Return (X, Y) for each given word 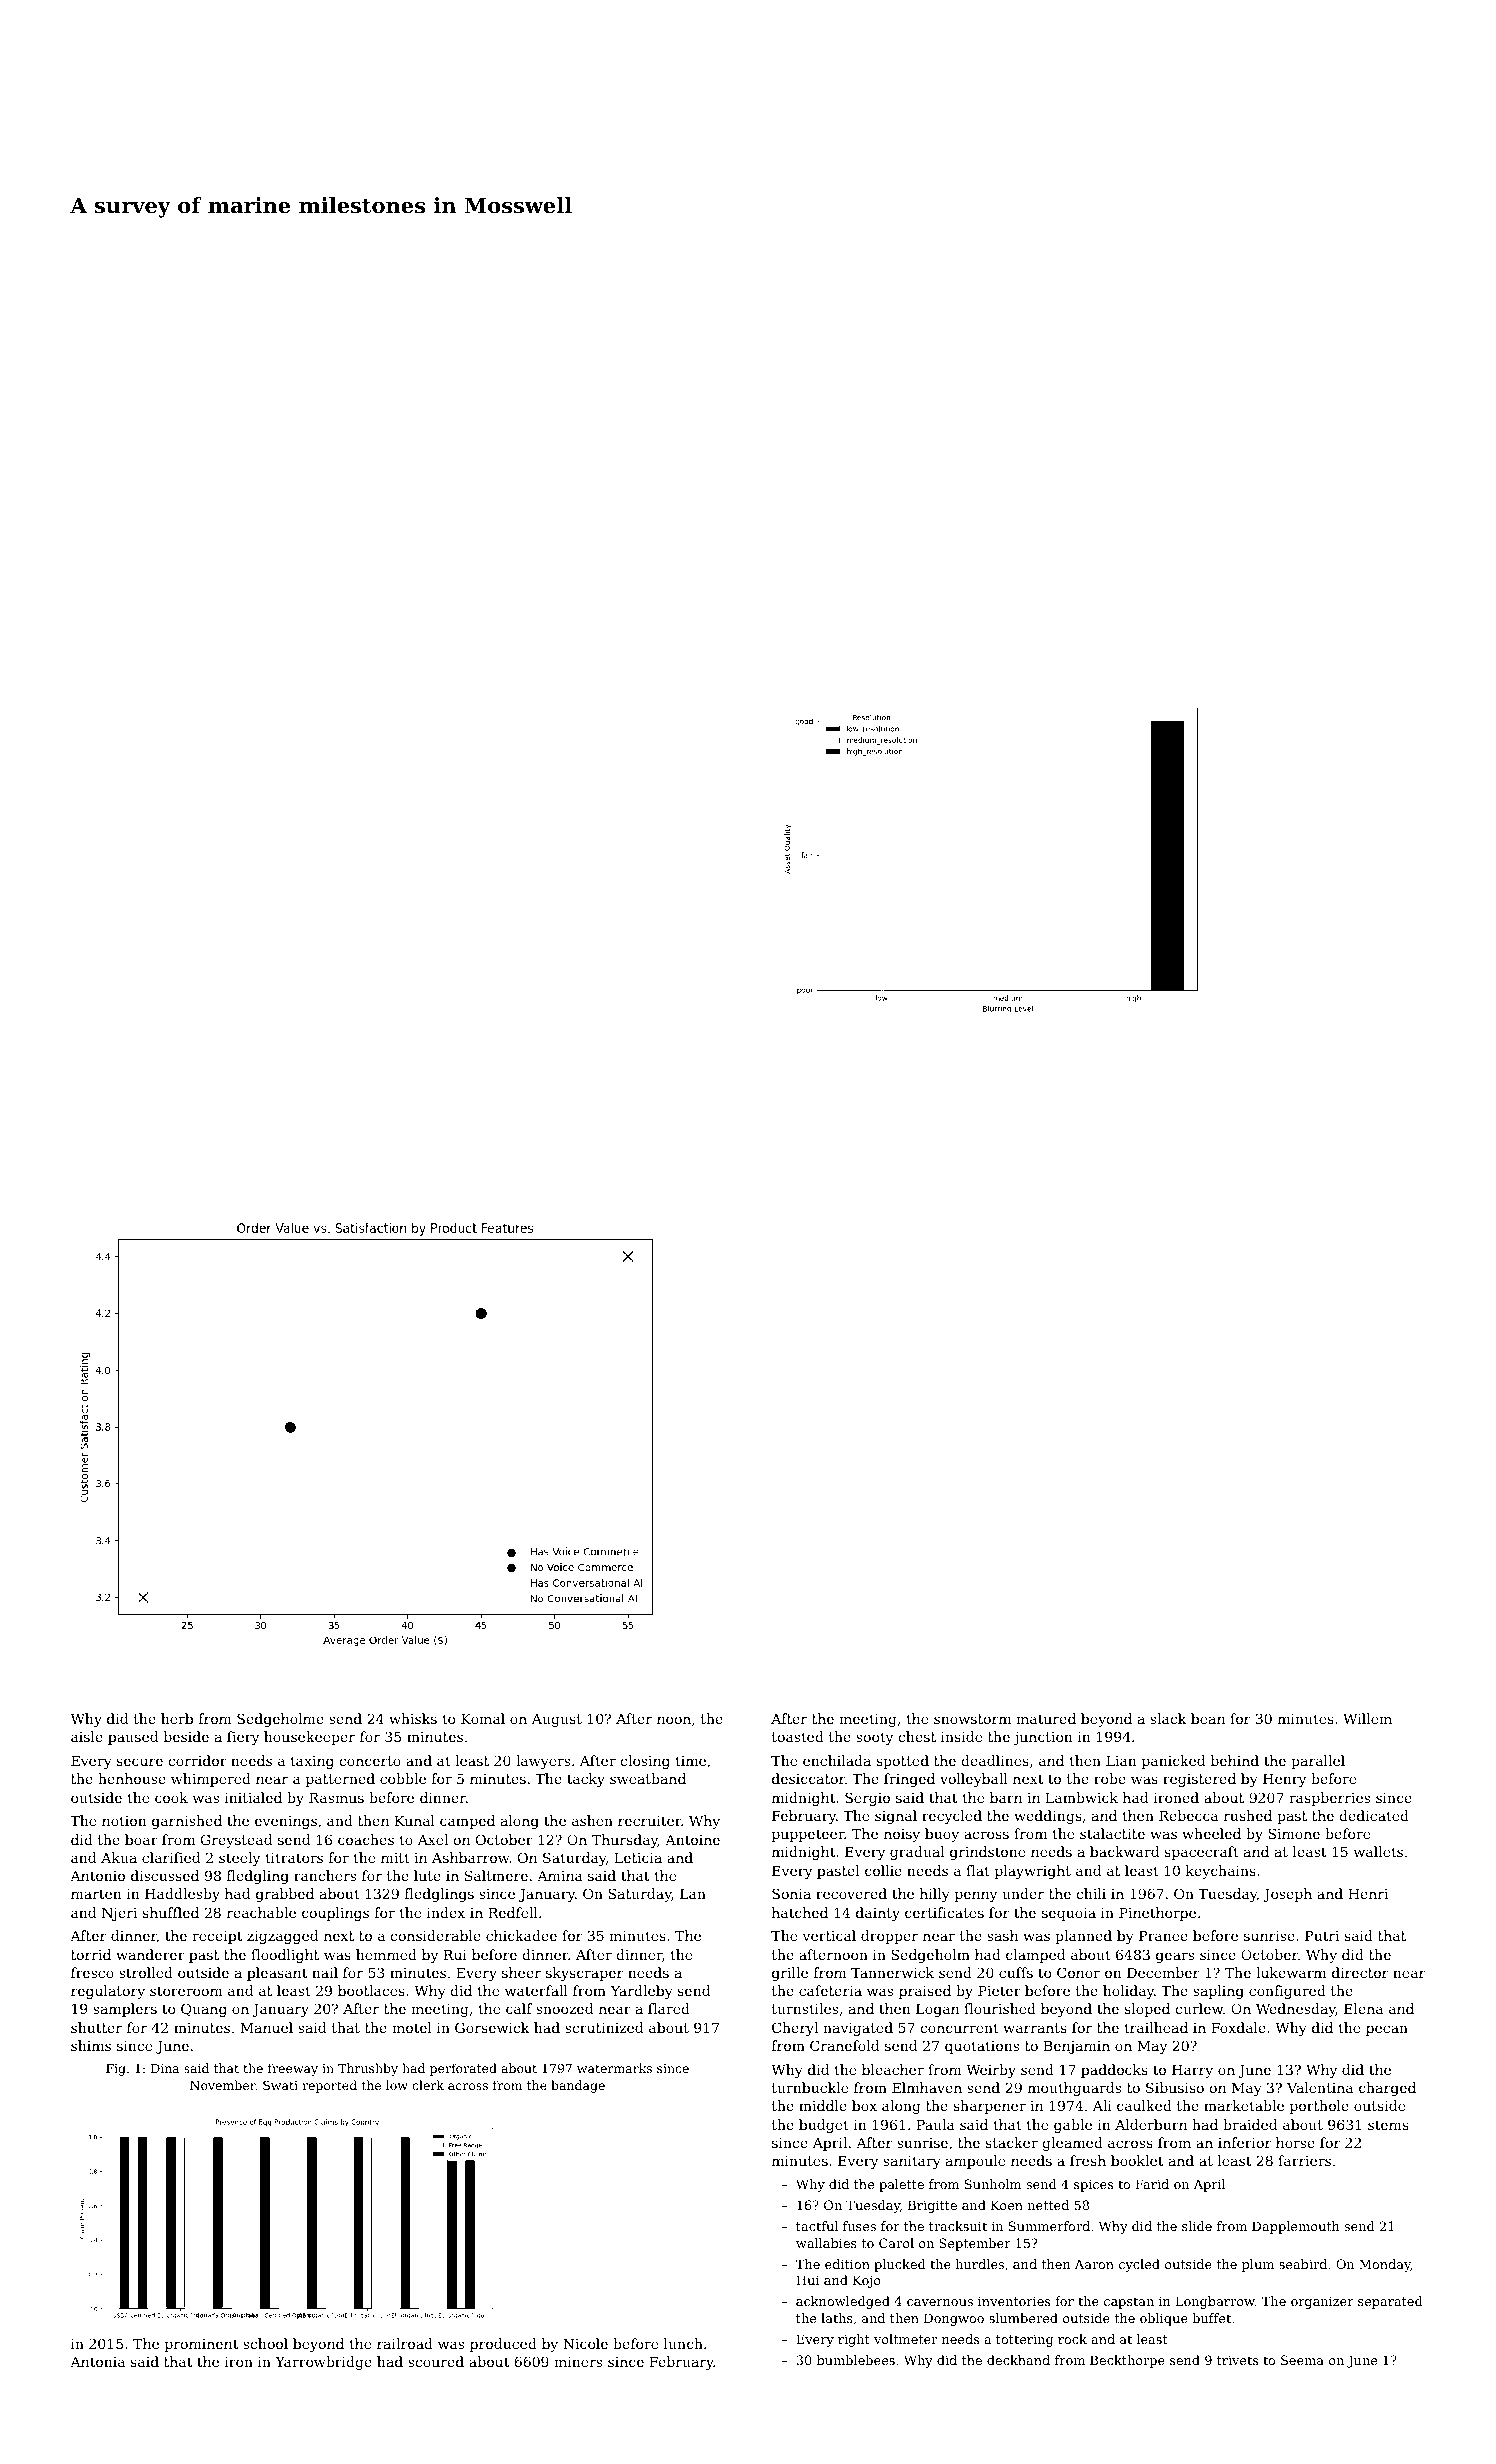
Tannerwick (892, 1972)
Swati (280, 2085)
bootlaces (371, 1990)
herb (177, 1718)
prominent (201, 2345)
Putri (1322, 1935)
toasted (798, 1736)
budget (824, 2126)
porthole (1319, 2107)
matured (1046, 1718)
